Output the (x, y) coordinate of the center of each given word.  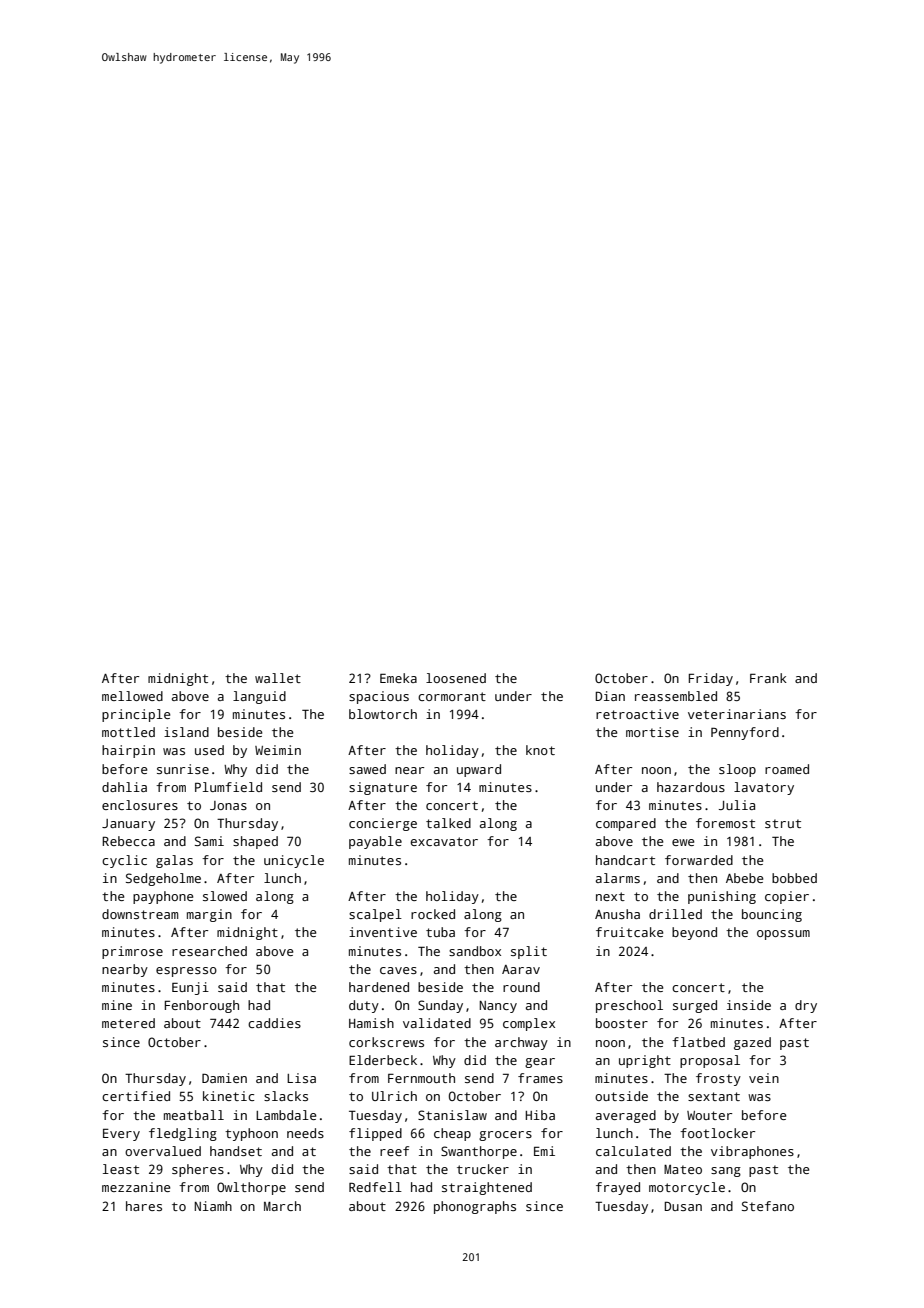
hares (144, 1206)
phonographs (475, 1207)
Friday (711, 679)
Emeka (398, 678)
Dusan (683, 1206)
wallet (278, 678)
